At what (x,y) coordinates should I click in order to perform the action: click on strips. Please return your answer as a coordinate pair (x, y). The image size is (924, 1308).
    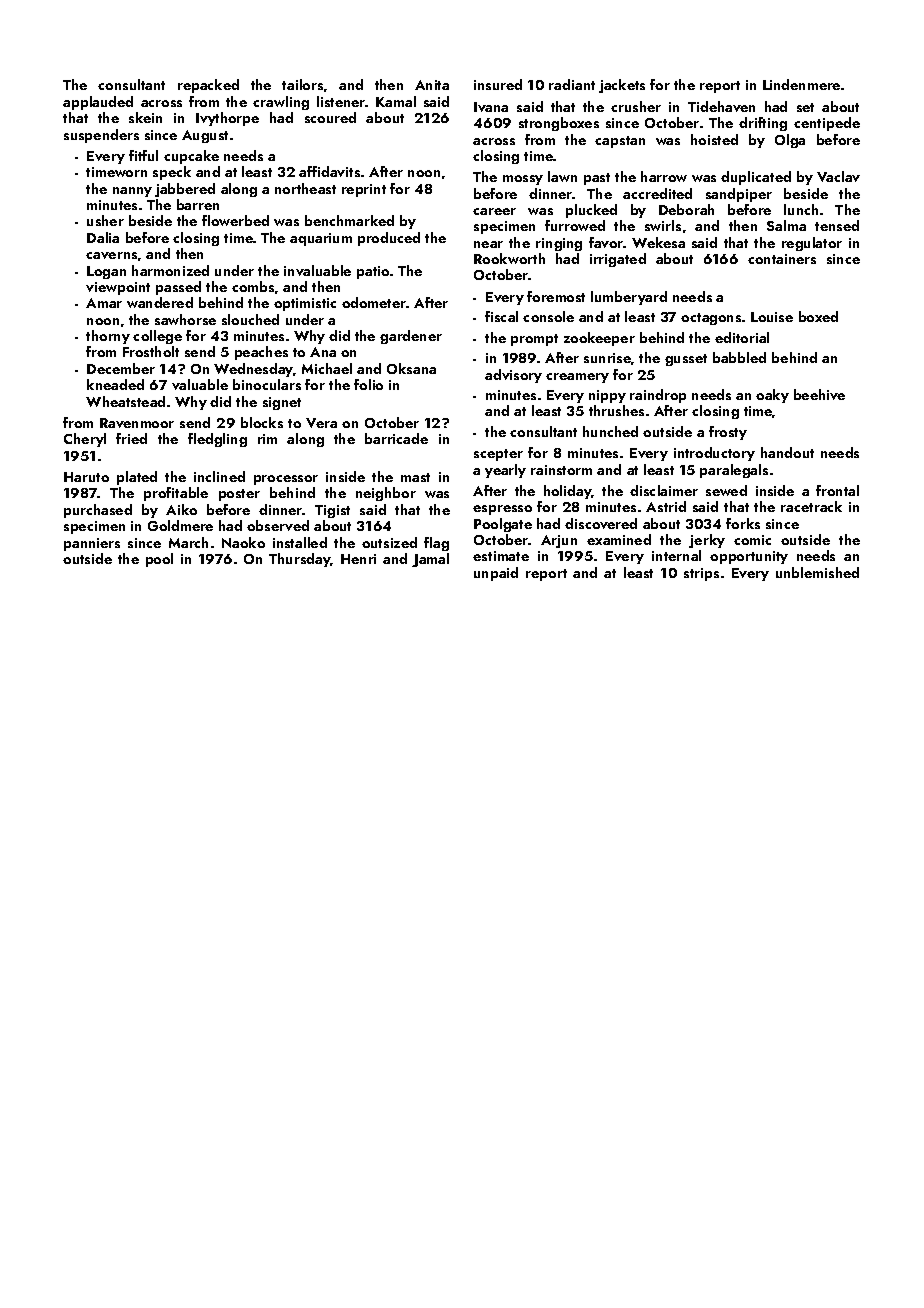
    Looking at the image, I should click on (701, 574).
